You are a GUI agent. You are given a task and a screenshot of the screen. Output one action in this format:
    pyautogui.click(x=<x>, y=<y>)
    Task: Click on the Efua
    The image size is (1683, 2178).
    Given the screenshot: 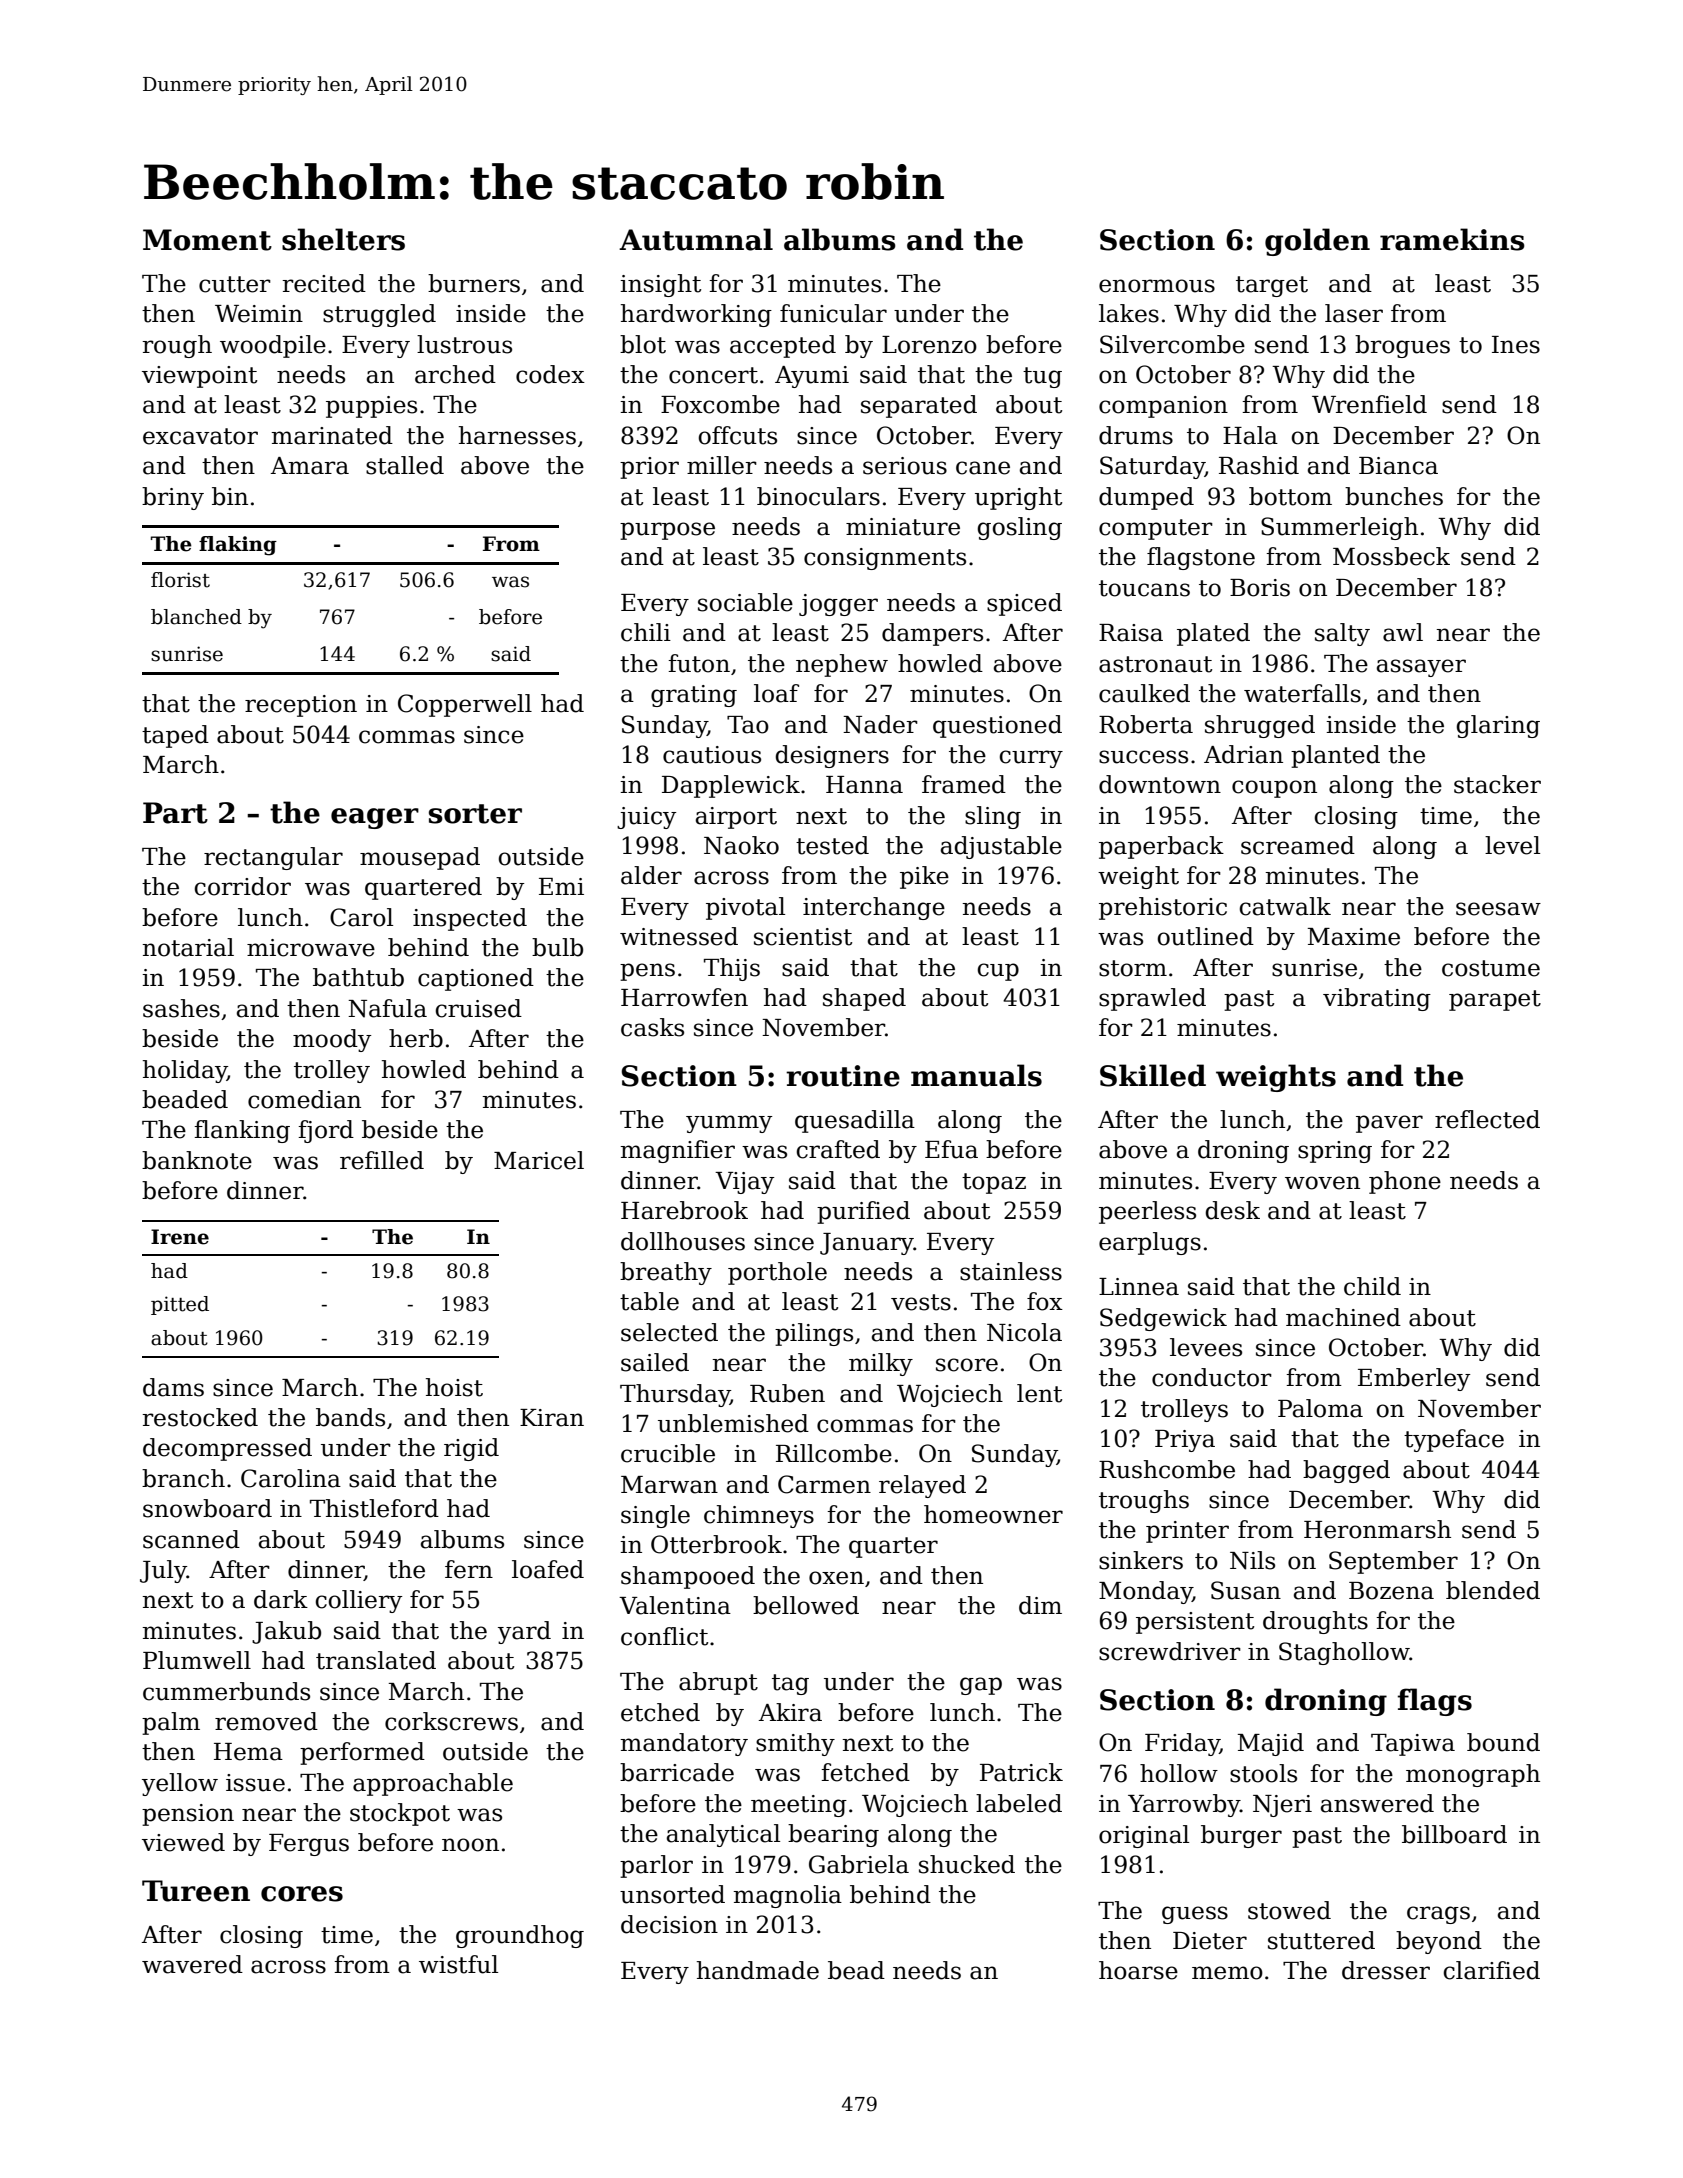 What is the action you would take?
    pyautogui.click(x=951, y=1149)
